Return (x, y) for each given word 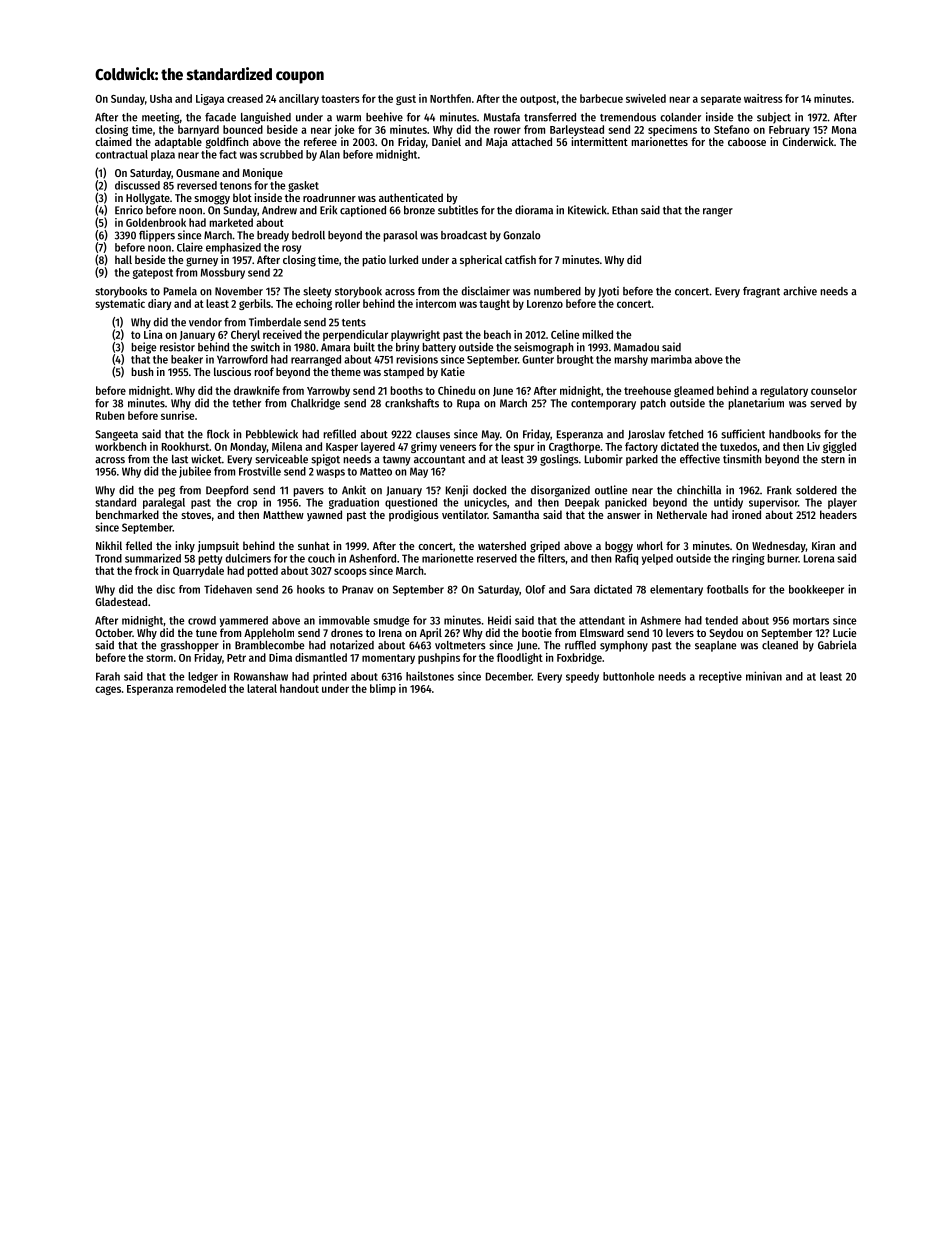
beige (143, 348)
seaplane (715, 646)
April (431, 634)
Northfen (450, 98)
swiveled (646, 98)
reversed (197, 185)
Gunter (538, 359)
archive (800, 291)
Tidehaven (228, 589)
